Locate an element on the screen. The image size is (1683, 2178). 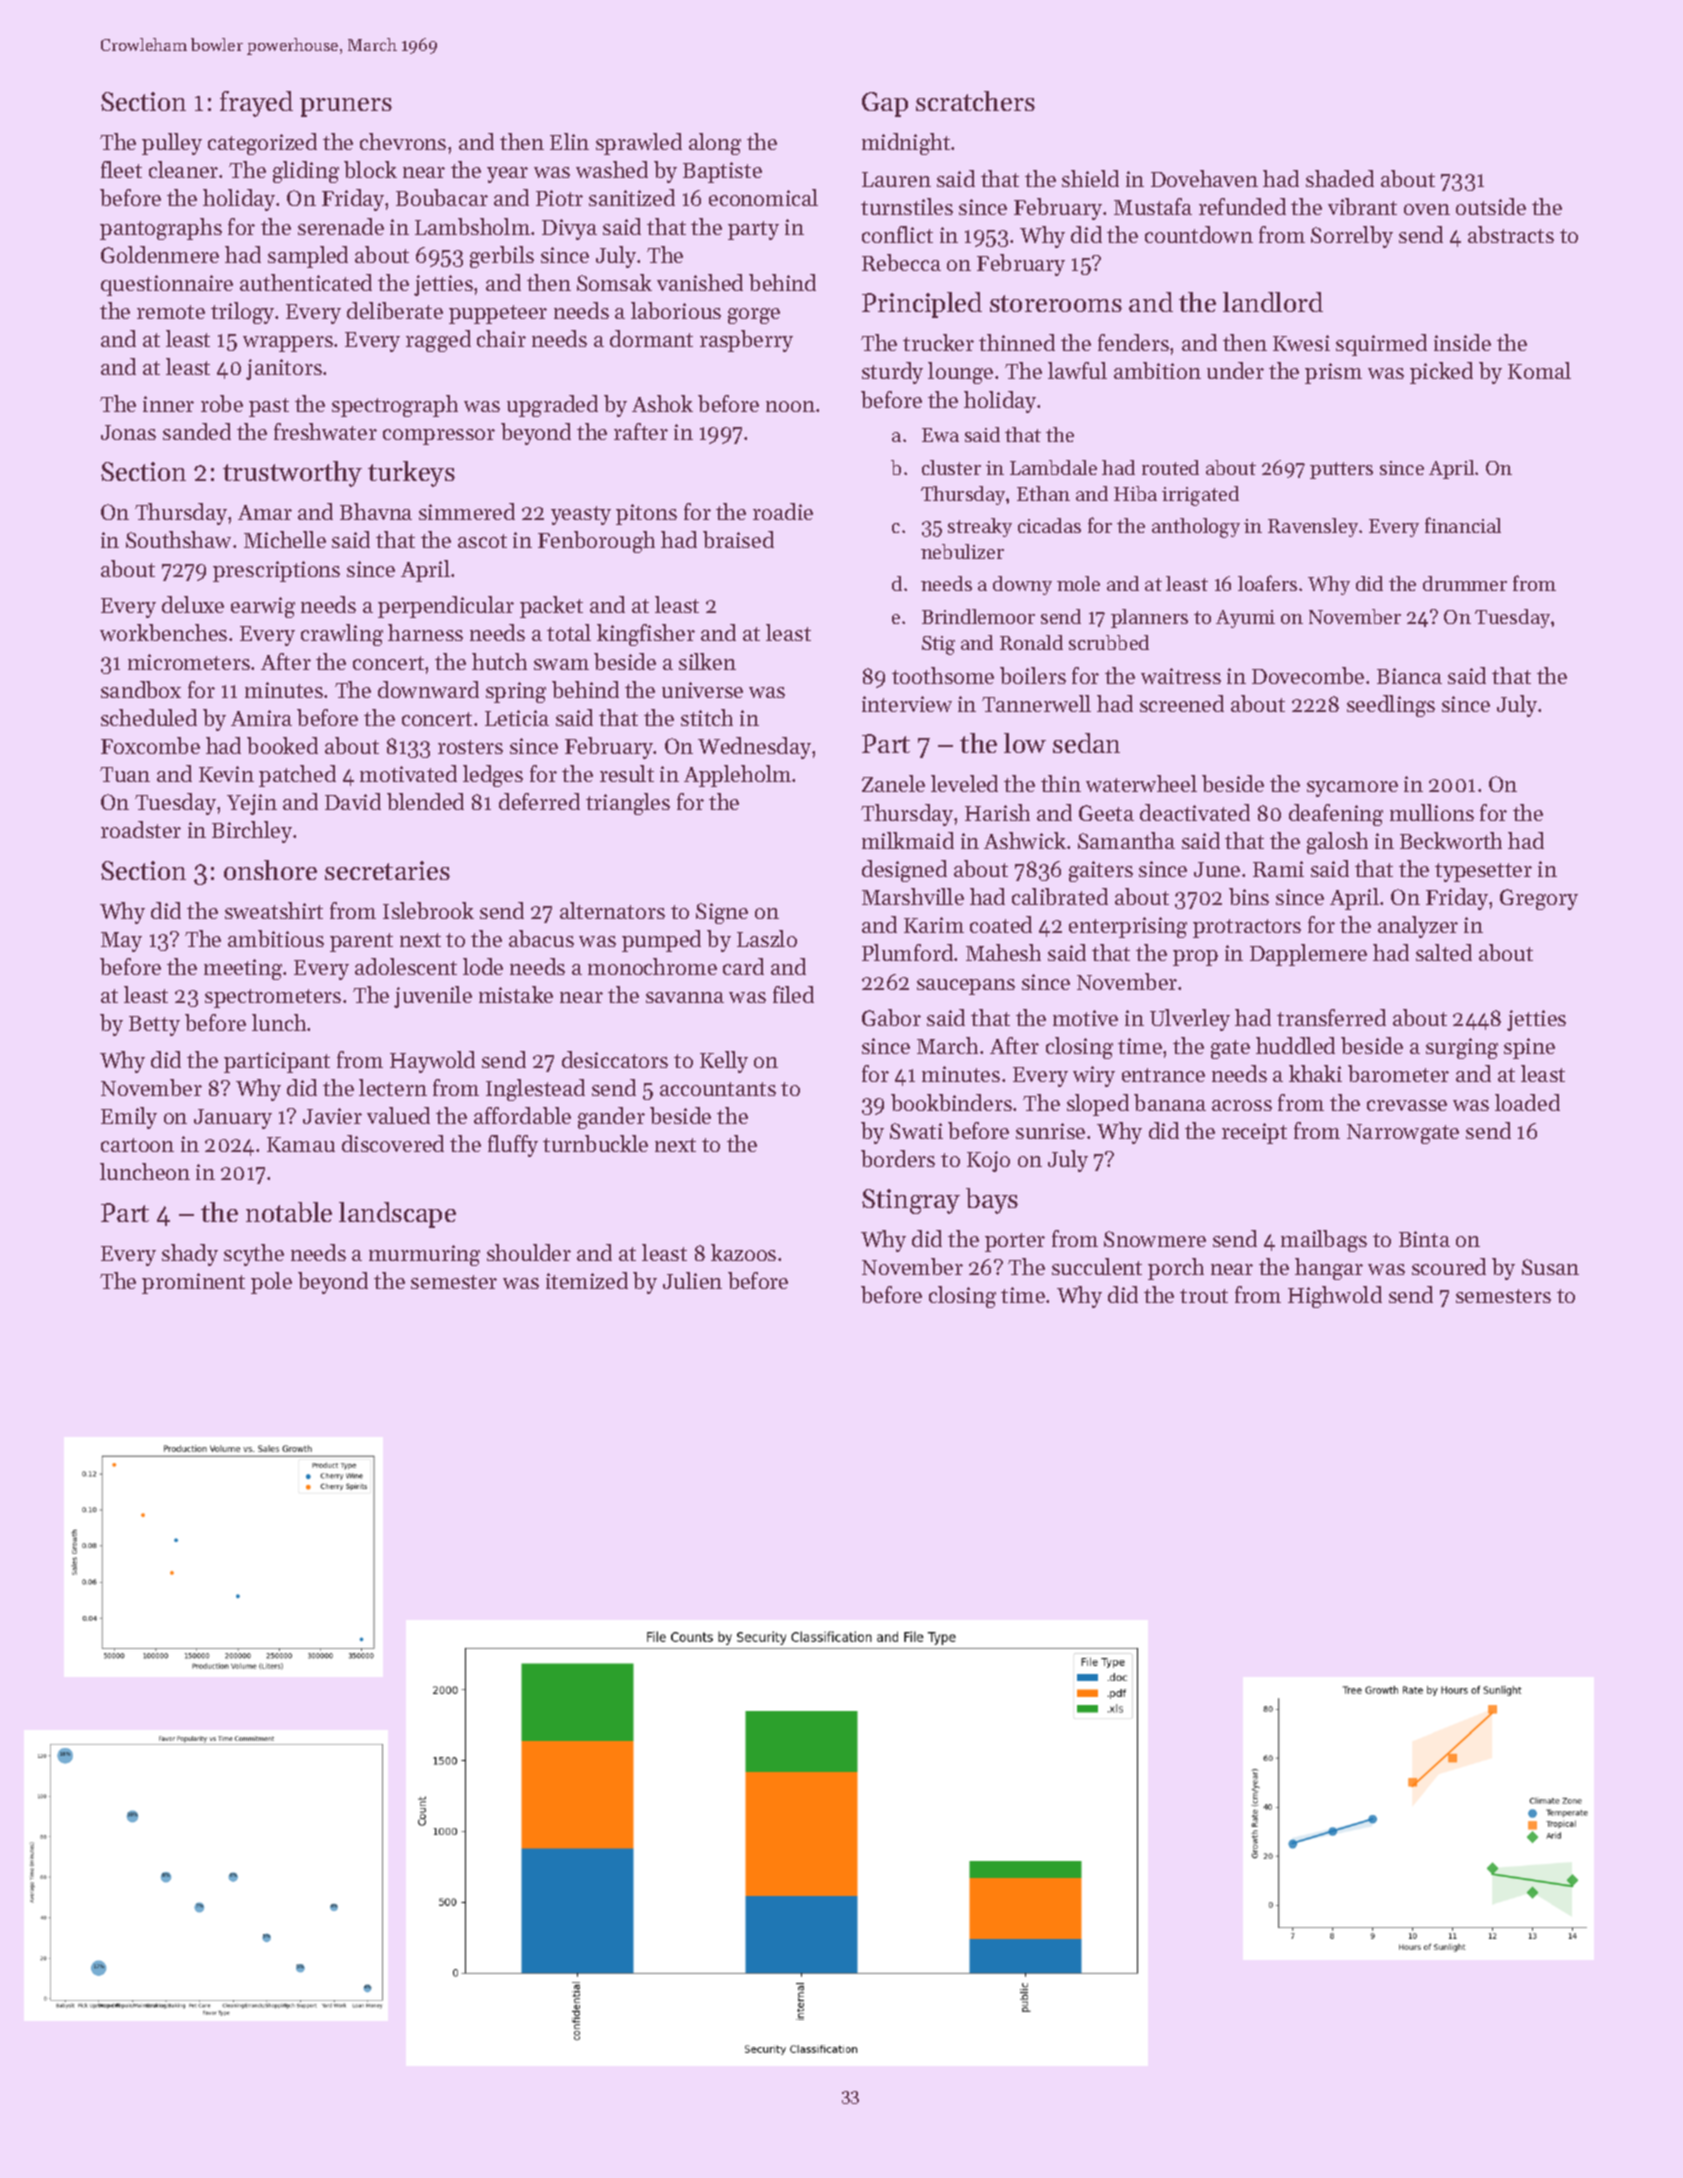
drummer is located at coordinates (1465, 583).
